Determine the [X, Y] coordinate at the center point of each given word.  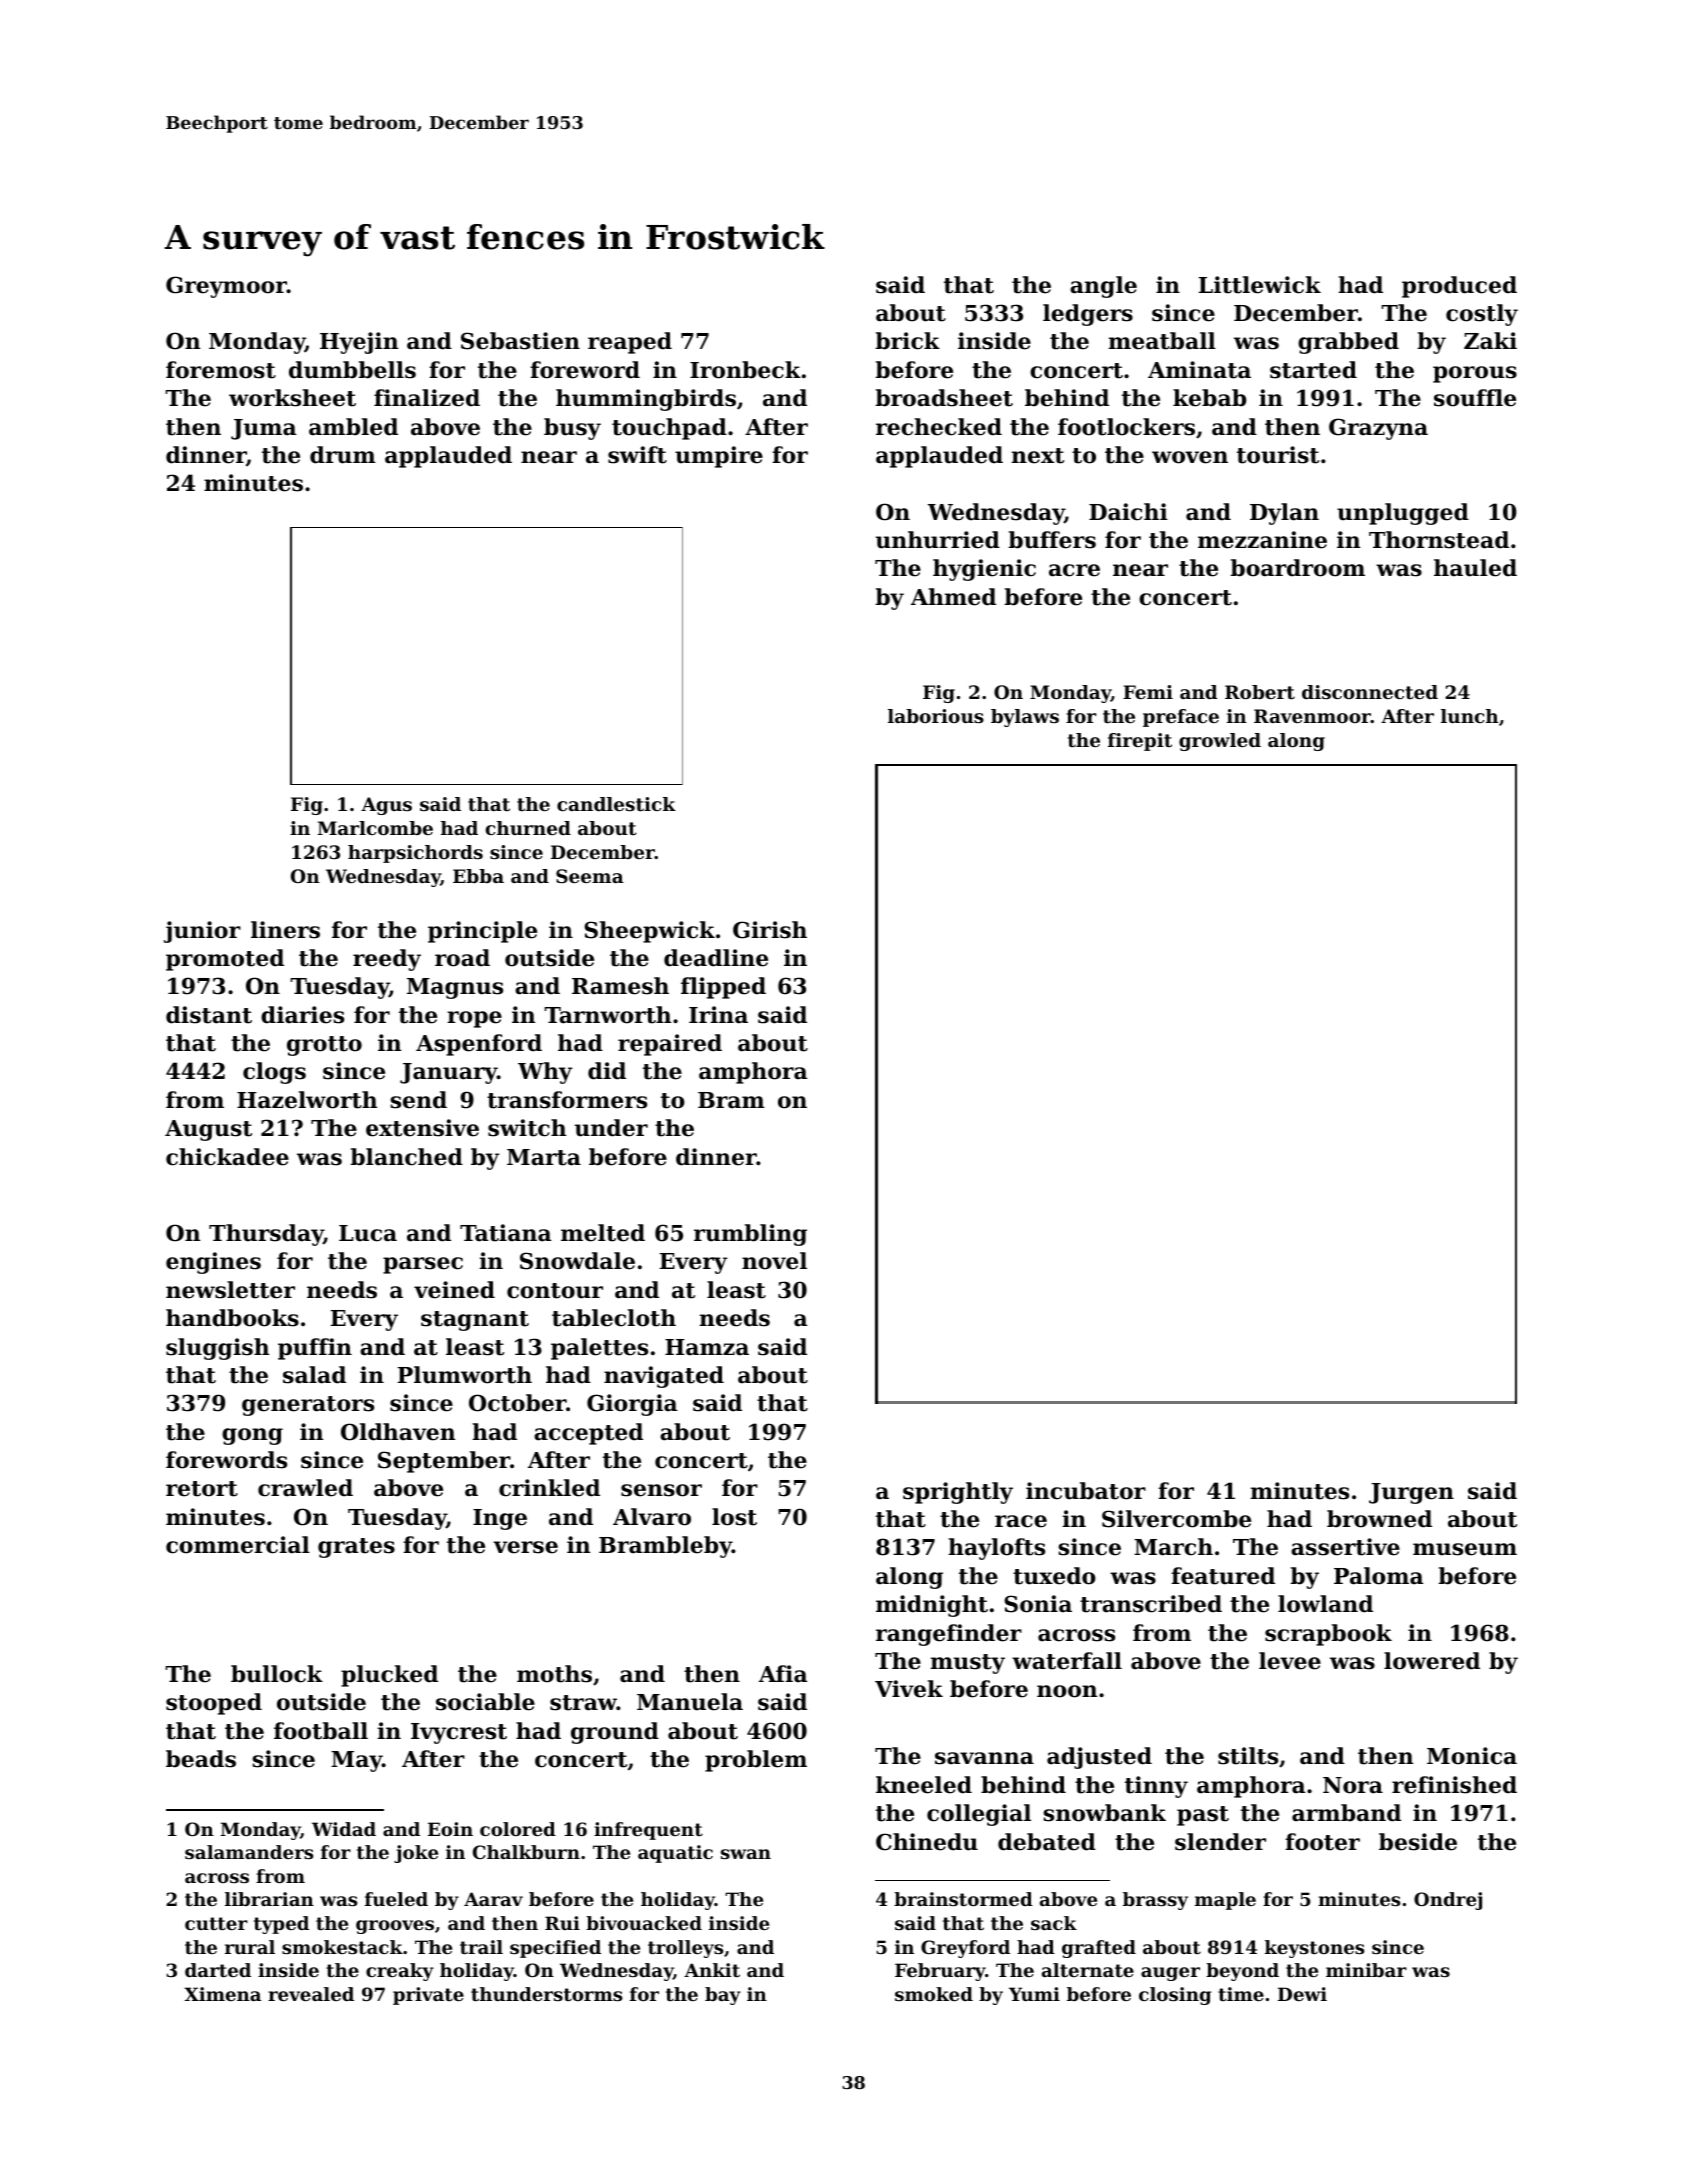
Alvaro [652, 1517]
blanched [406, 1157]
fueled [396, 1899]
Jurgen [1411, 1493]
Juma [264, 429]
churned [528, 828]
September [444, 1462]
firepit [1140, 742]
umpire [719, 457]
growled [1220, 742]
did [607, 1071]
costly [1482, 315]
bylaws [1025, 718]
